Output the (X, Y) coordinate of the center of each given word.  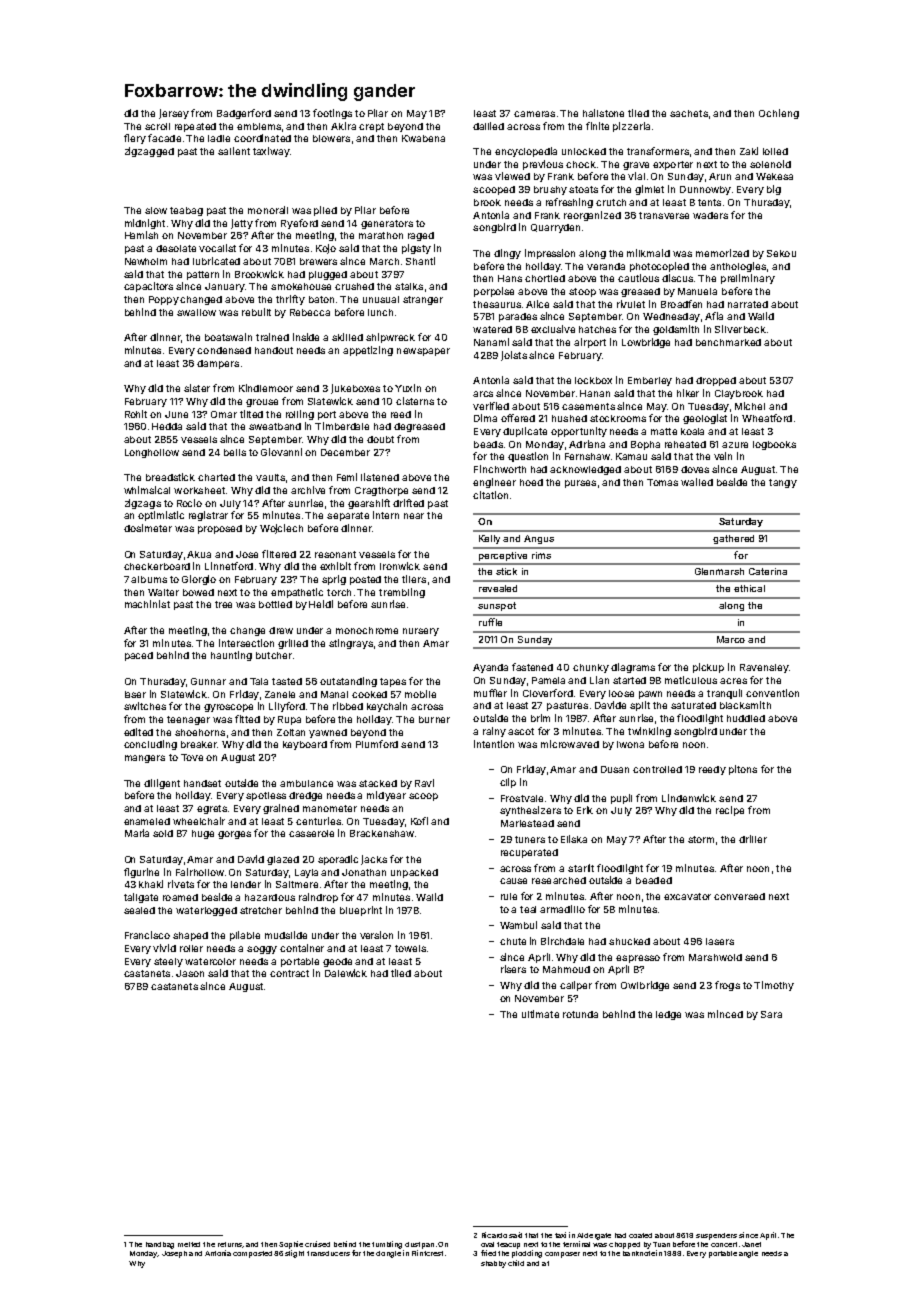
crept (371, 127)
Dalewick (346, 973)
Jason (190, 973)
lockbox (593, 380)
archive (308, 490)
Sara (771, 1014)
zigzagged (149, 152)
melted (189, 1244)
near (414, 516)
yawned (328, 733)
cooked (369, 694)
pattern (203, 275)
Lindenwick (689, 798)
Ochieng (779, 114)
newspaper (423, 352)
